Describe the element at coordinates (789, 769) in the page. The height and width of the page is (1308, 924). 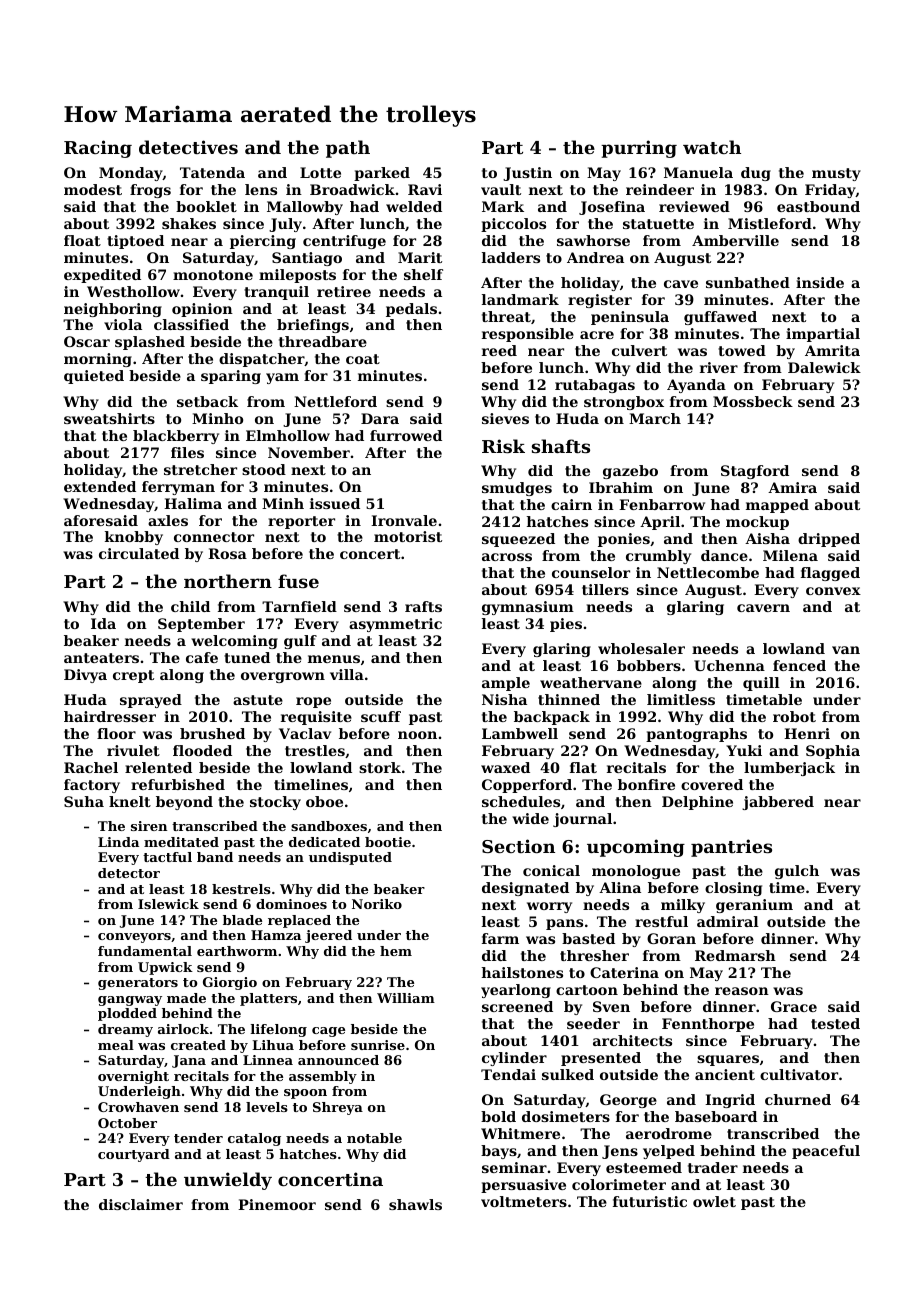
I see `lumberjack` at that location.
